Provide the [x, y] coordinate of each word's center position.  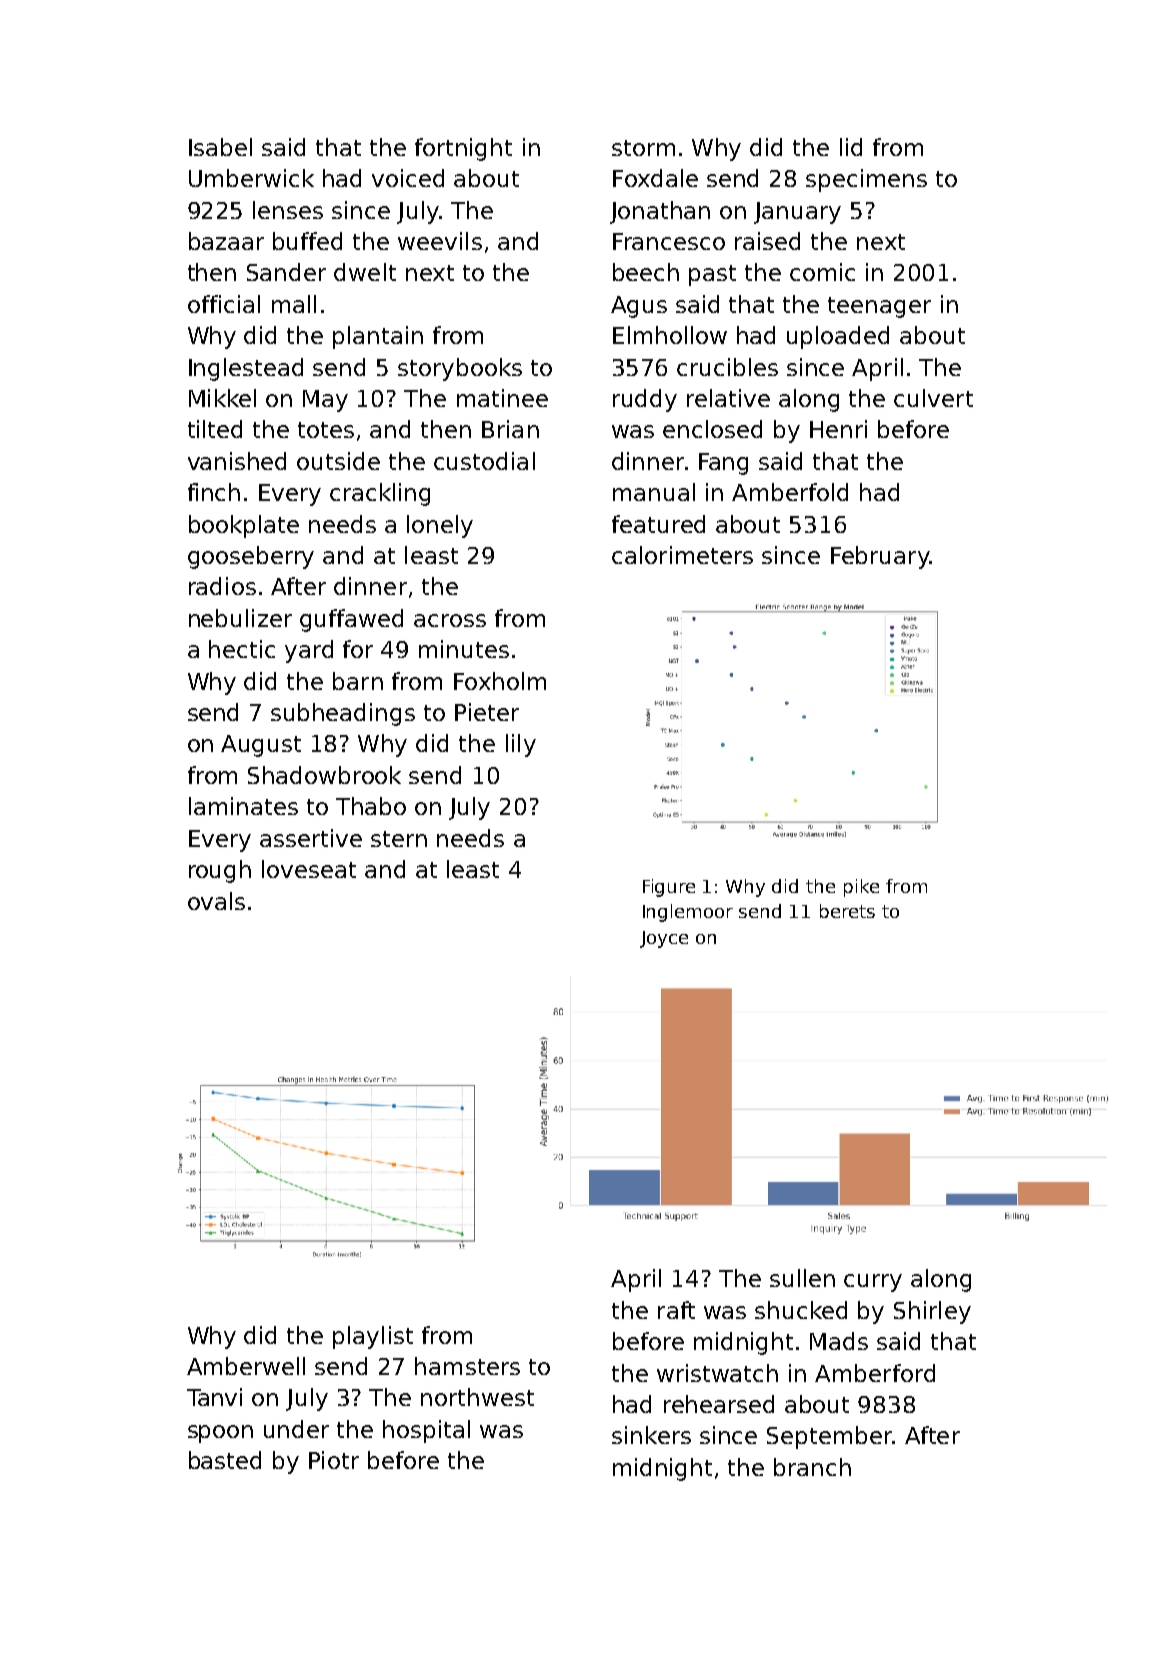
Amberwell [246, 1366]
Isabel [220, 147]
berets [847, 911]
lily [521, 745]
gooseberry [251, 557]
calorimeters [682, 555]
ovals [216, 901]
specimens [866, 180]
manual [654, 492]
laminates [243, 806]
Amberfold [790, 492]
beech [646, 272]
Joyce [664, 939]
